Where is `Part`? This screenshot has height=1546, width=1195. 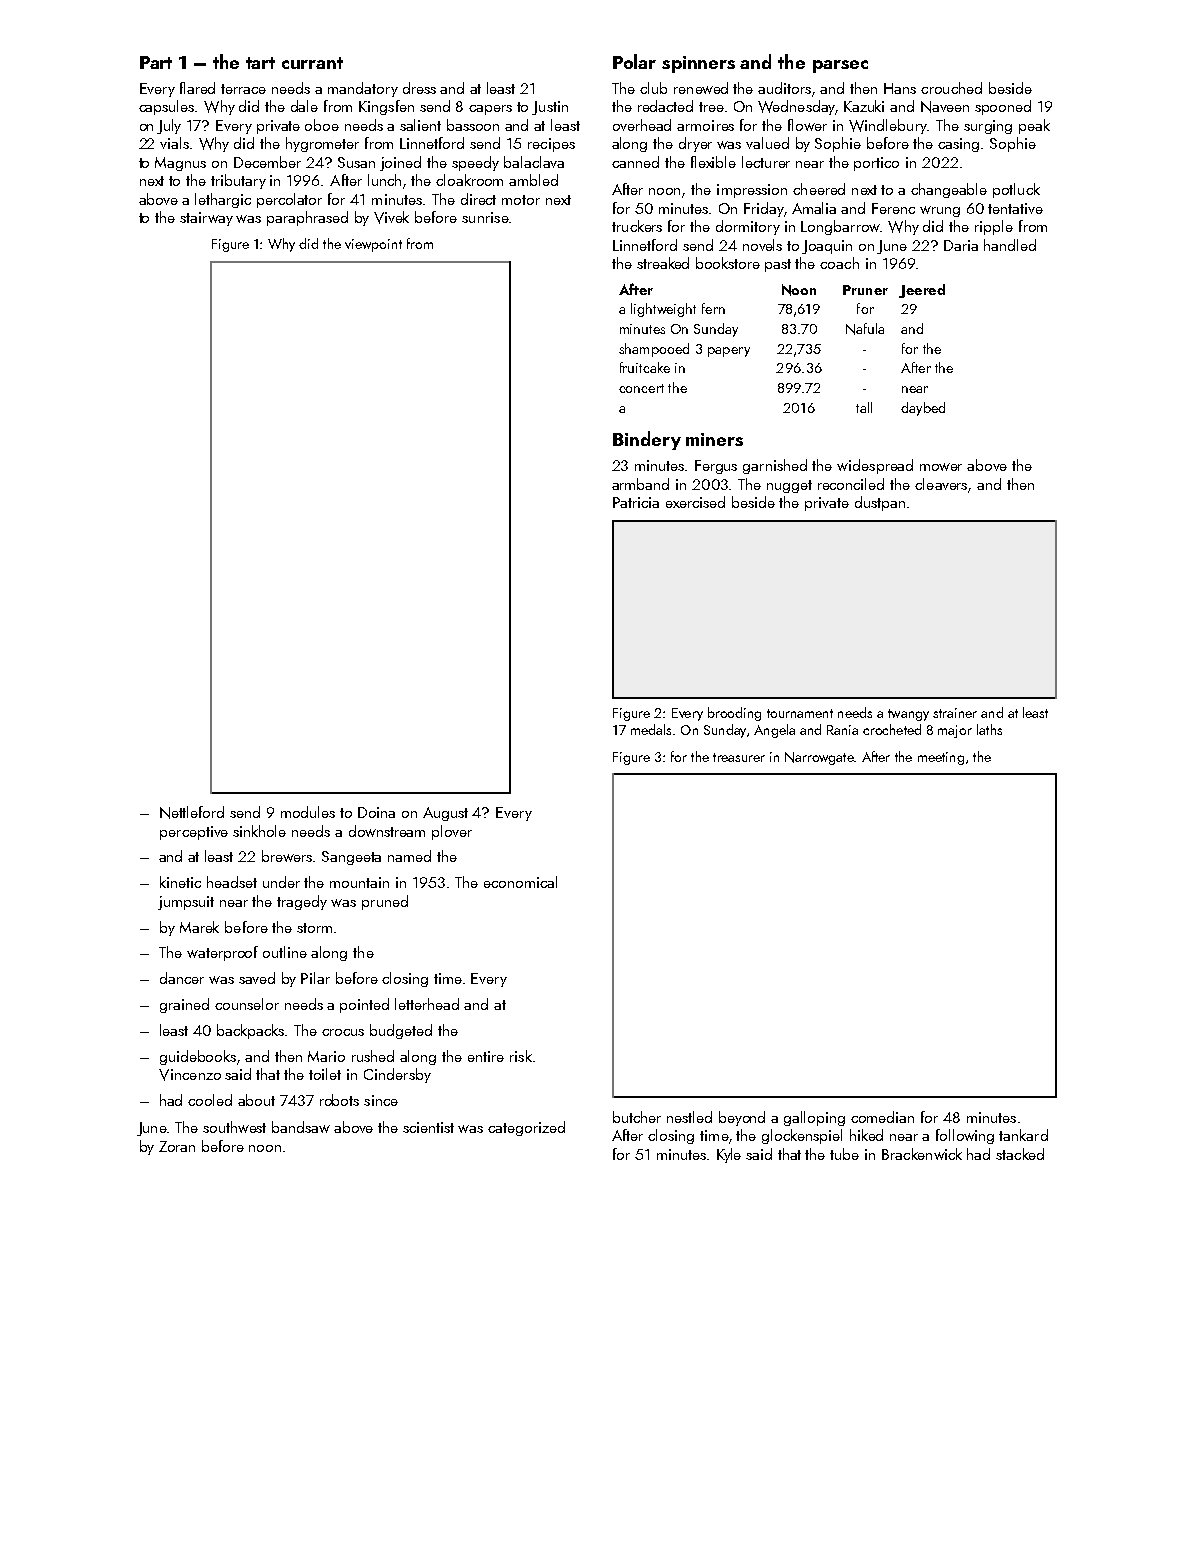 Part is located at coordinates (156, 62).
